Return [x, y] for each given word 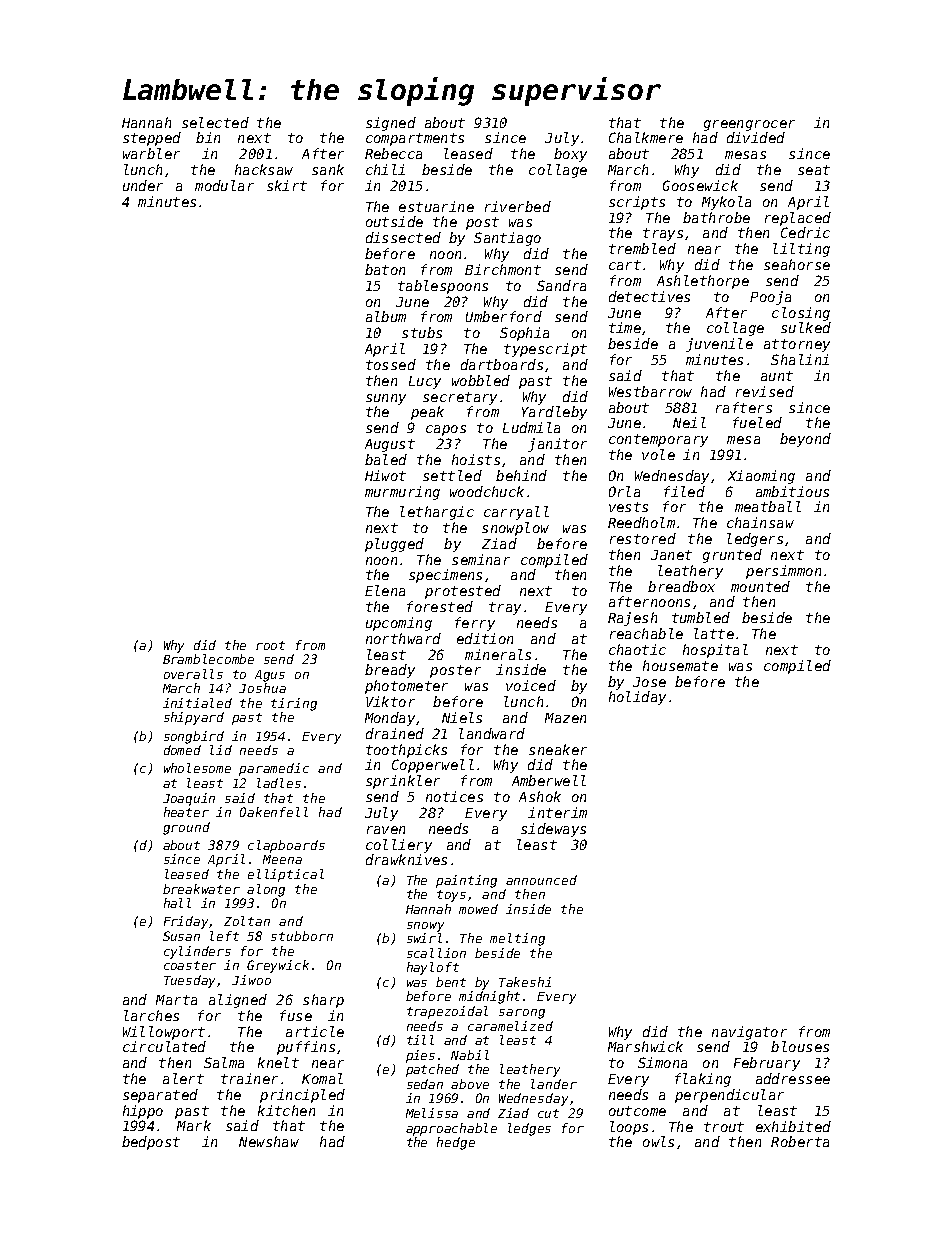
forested [440, 606]
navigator [749, 1033]
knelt [278, 1062]
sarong [522, 1014]
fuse [296, 1015]
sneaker [558, 749]
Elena [385, 590]
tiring [294, 704]
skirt [287, 185]
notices [454, 796]
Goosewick [700, 185]
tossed [391, 364]
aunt [777, 376]
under [143, 185]
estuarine [436, 206]
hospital [715, 651]
